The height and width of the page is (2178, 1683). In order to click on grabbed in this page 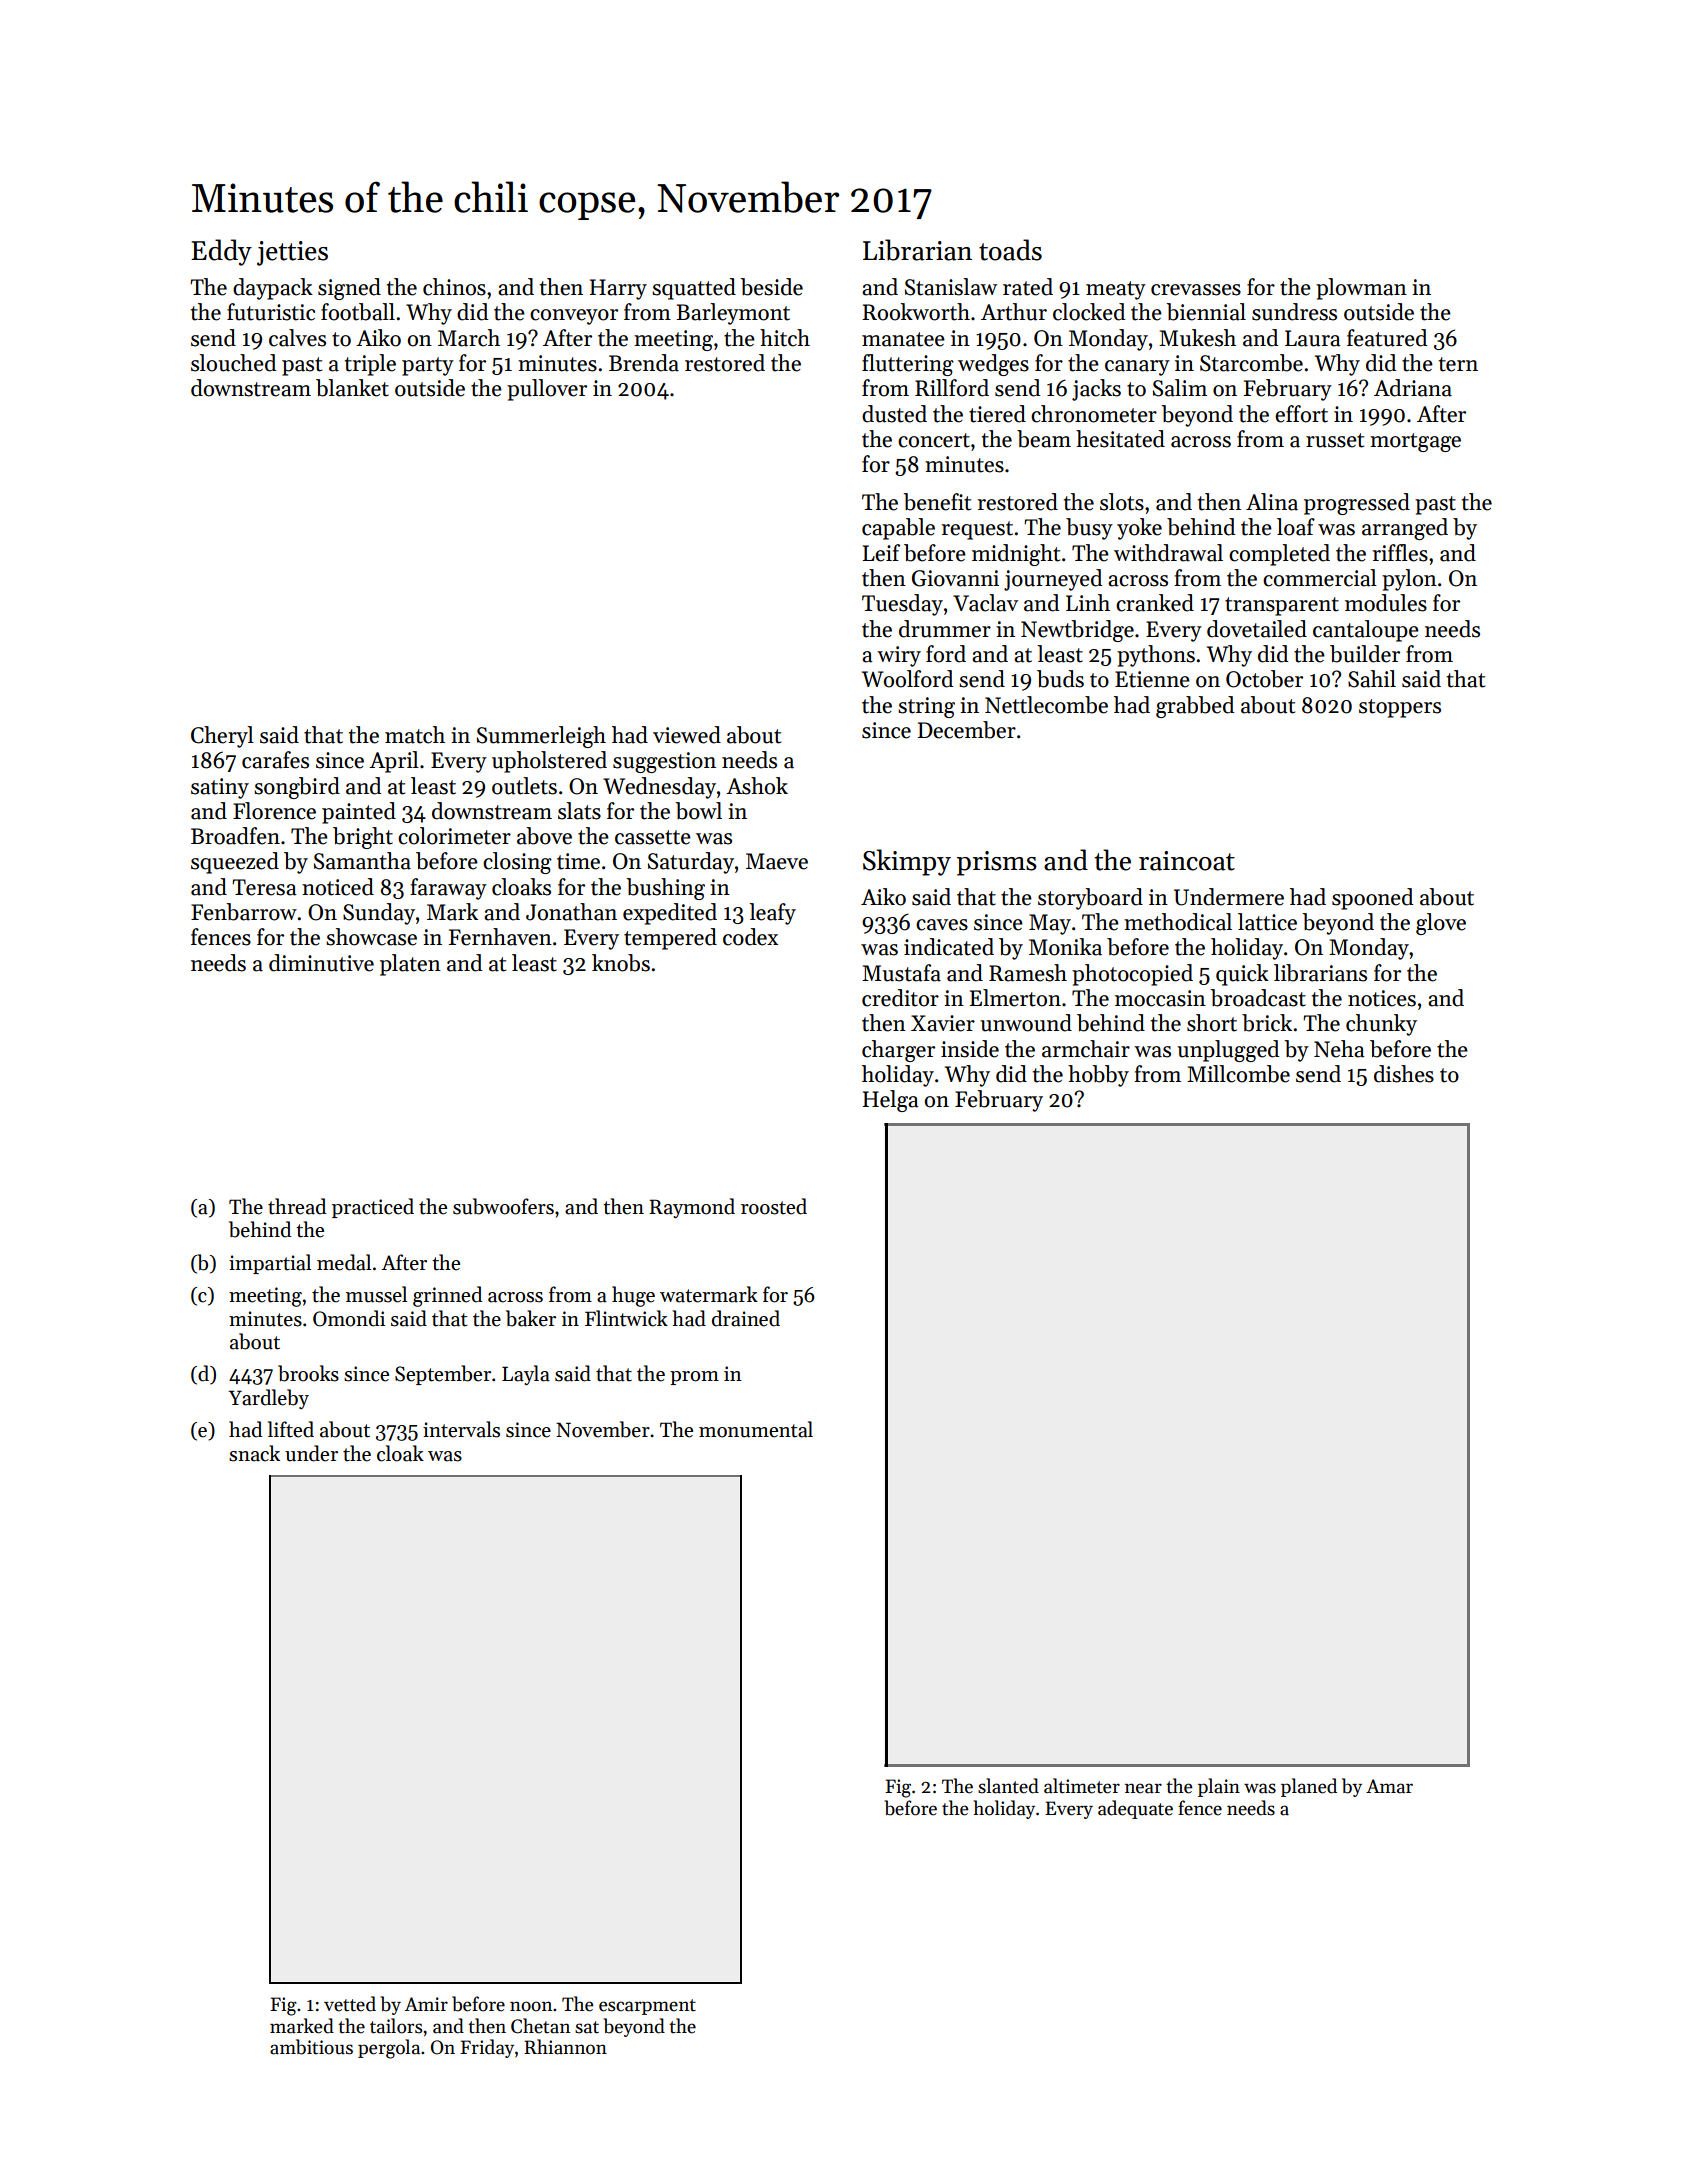, I will do `click(1195, 707)`.
